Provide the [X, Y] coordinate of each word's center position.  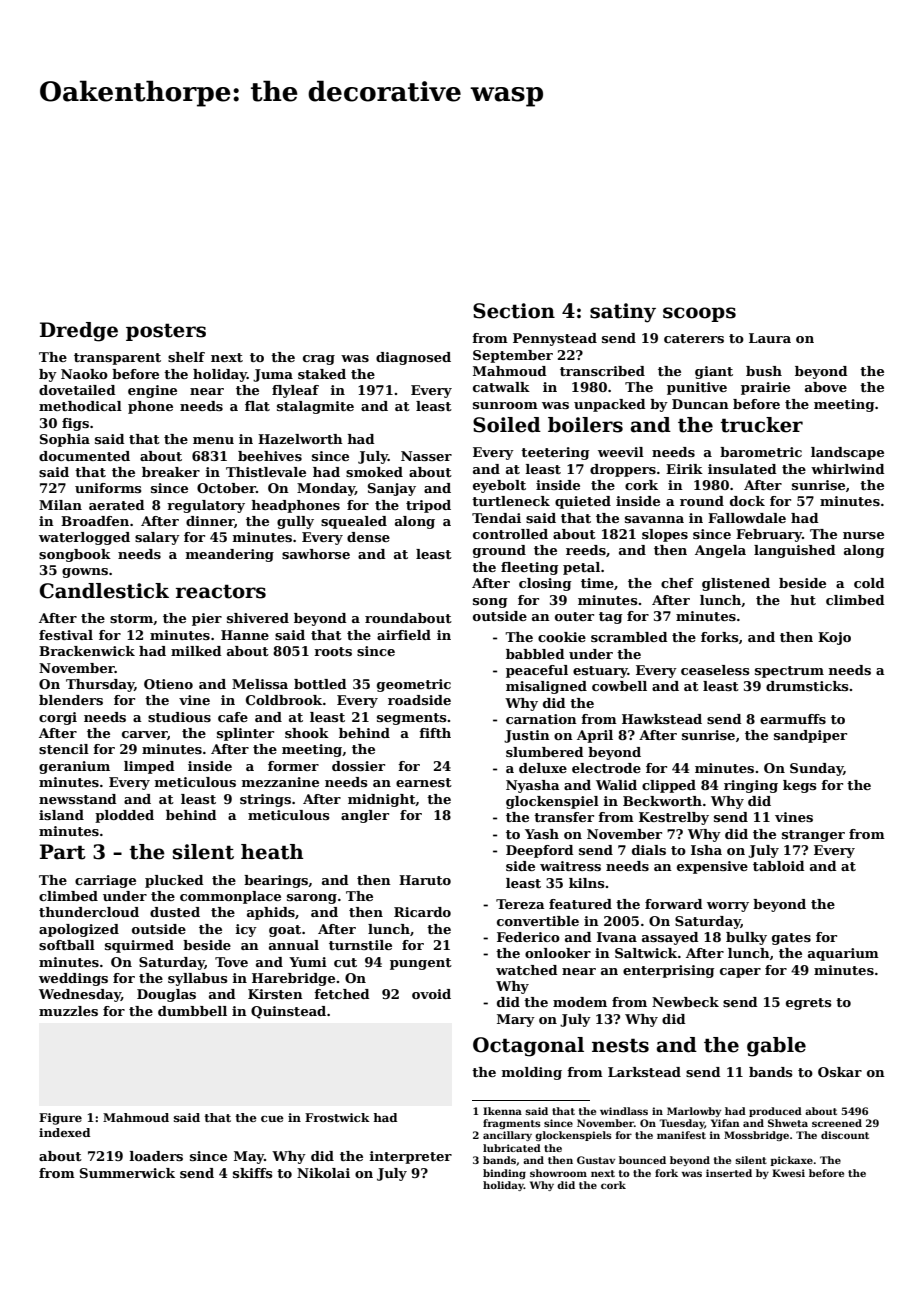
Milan [60, 505]
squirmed [139, 946]
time [597, 583]
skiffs [252, 1173]
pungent [421, 964]
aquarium [843, 954]
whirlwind [848, 469]
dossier [358, 766]
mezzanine [280, 782]
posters [166, 332]
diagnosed [413, 358]
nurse [863, 535]
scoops [699, 314]
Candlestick [104, 591]
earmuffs [793, 719]
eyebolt [499, 486]
